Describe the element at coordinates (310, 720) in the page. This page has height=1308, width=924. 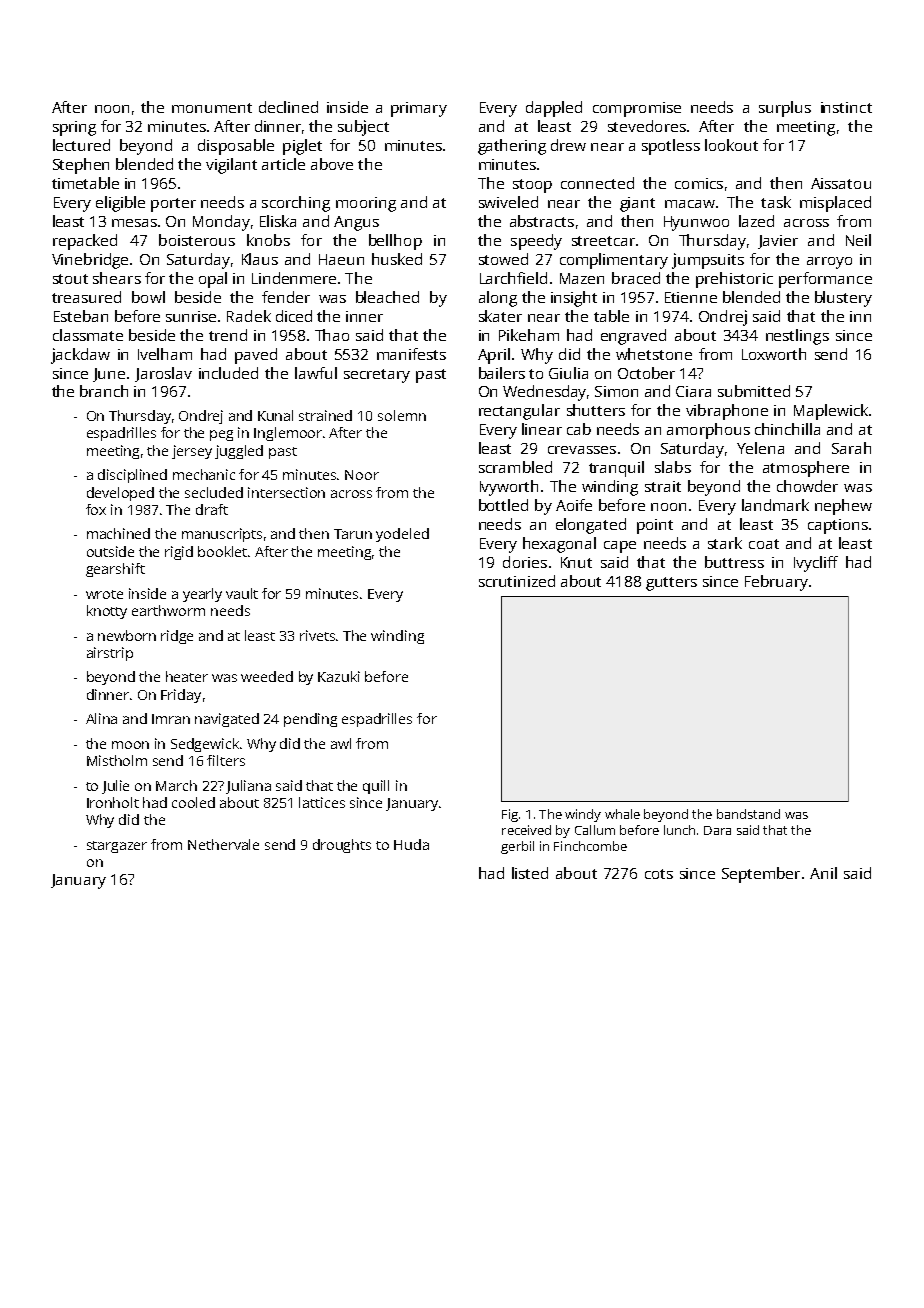
I see `pending` at that location.
